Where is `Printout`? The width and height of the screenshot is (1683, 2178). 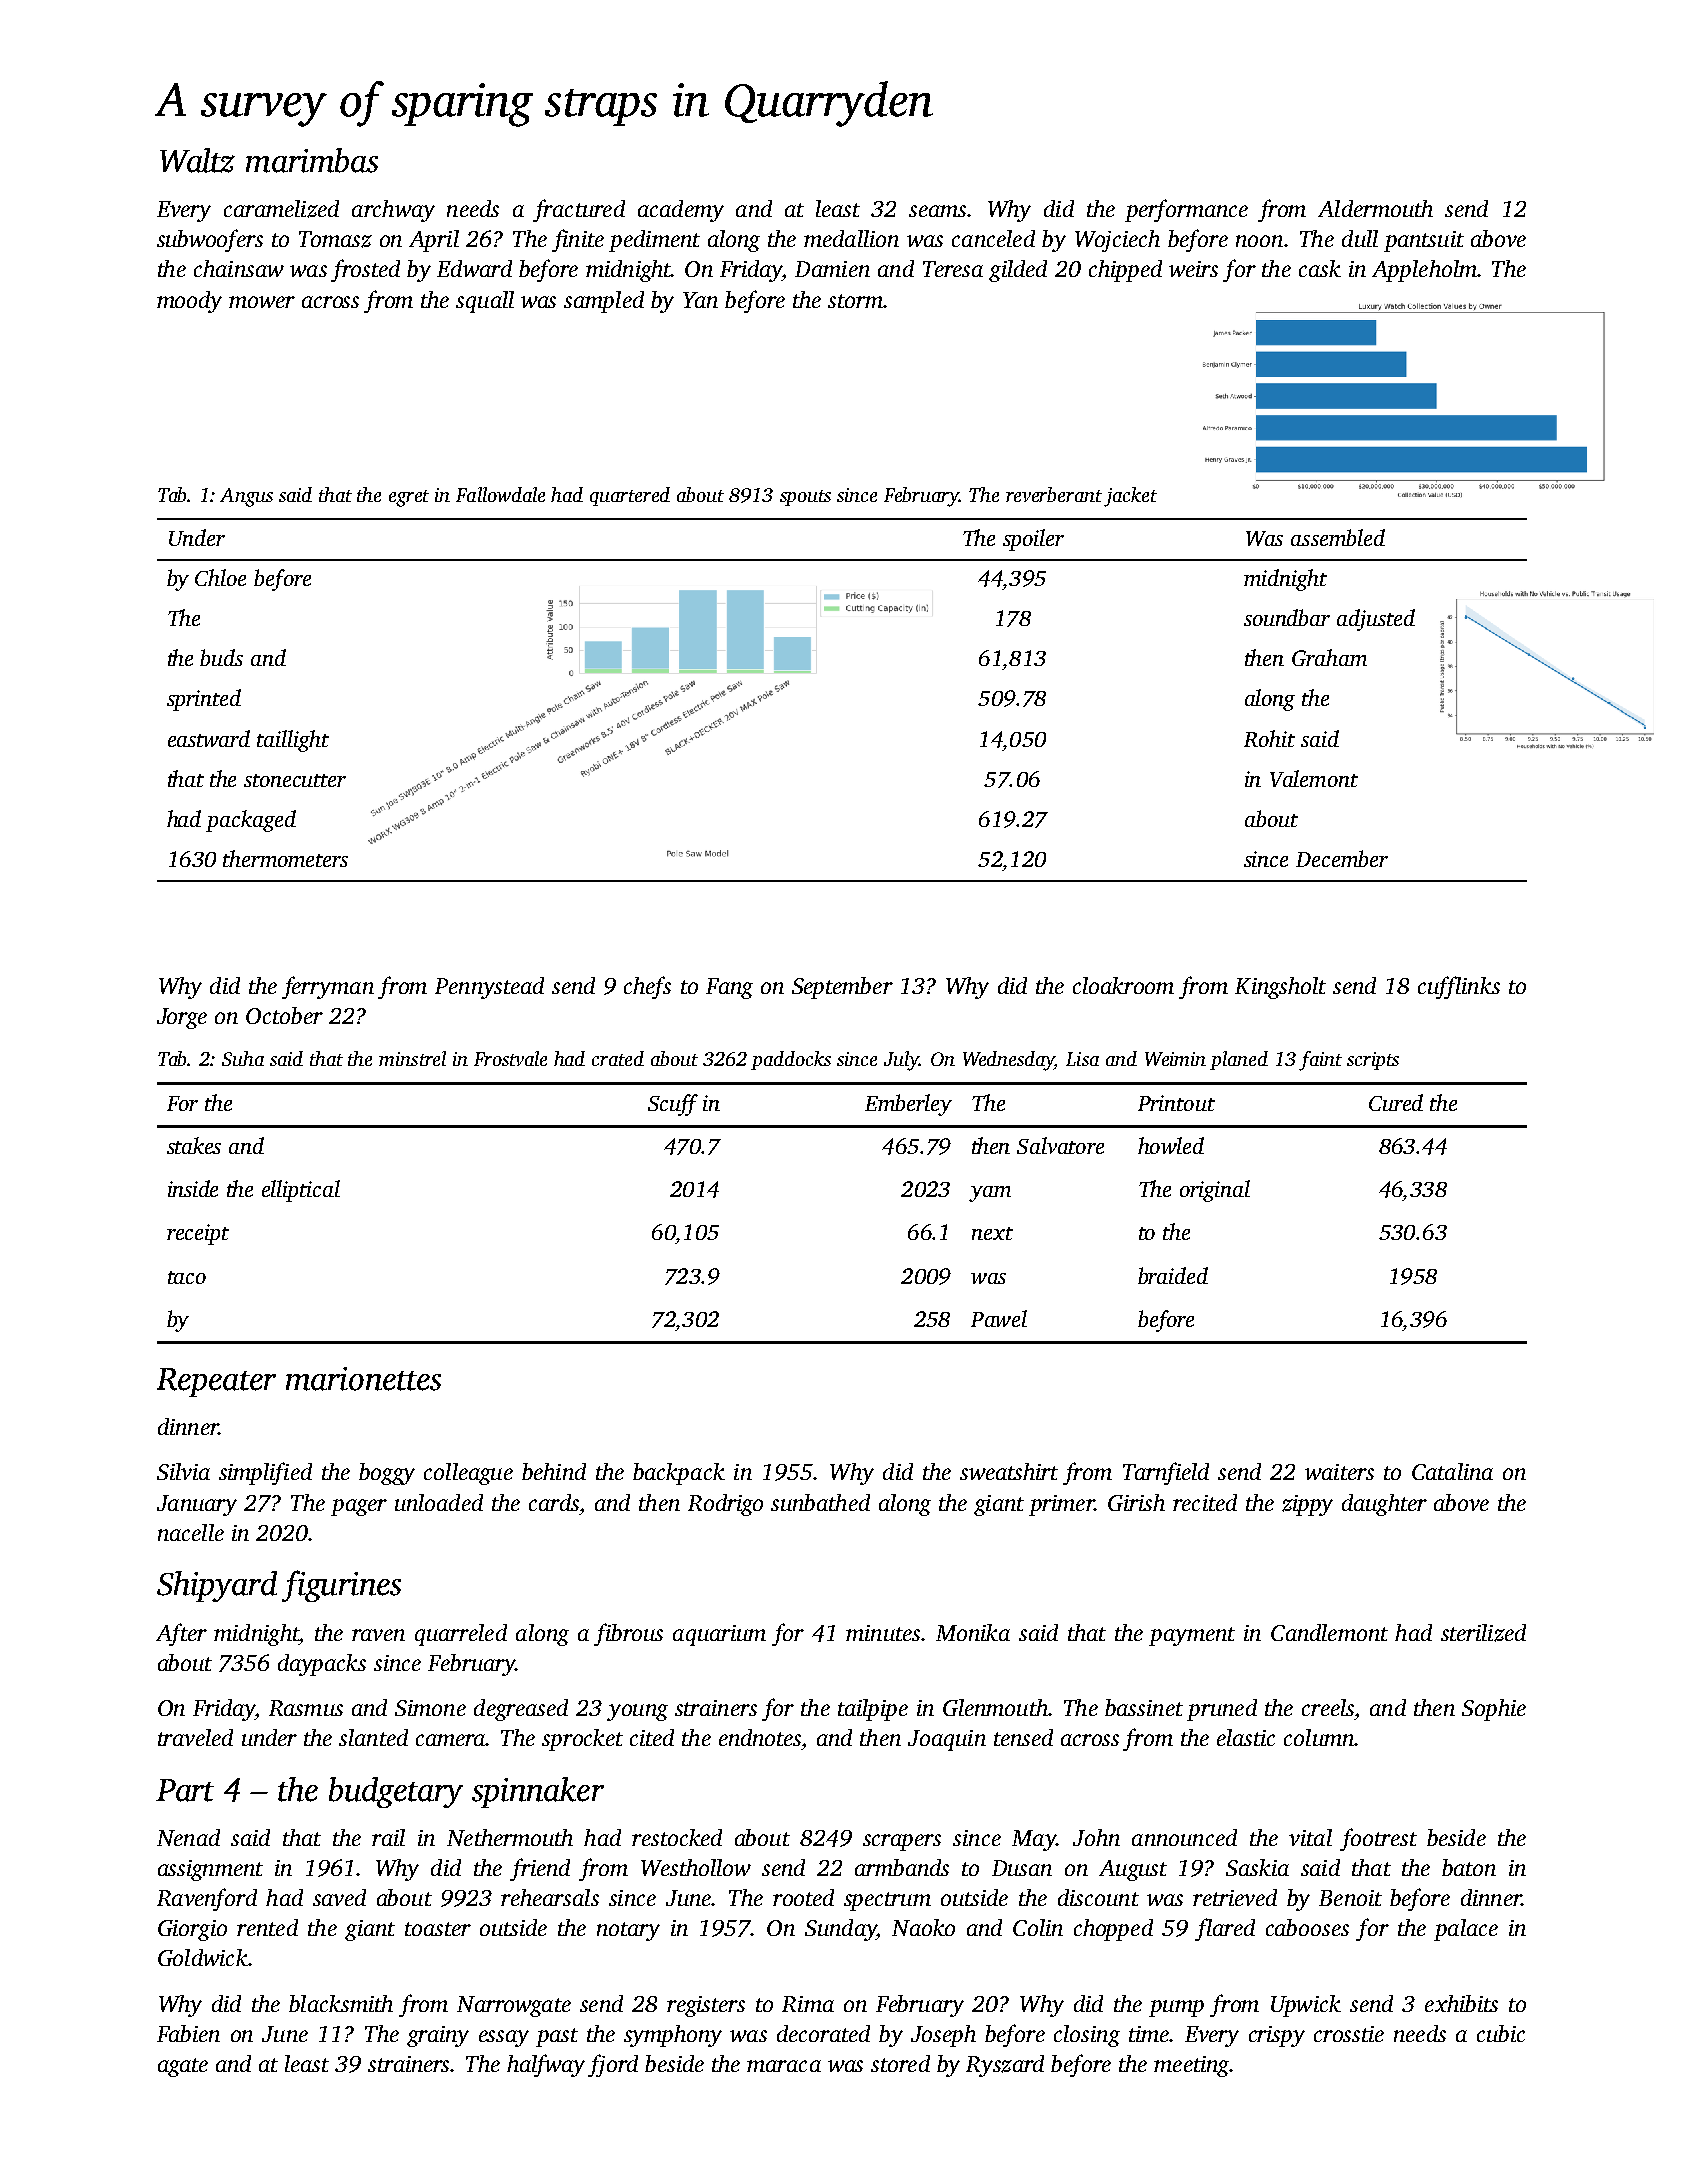
Printout is located at coordinates (1176, 1103).
